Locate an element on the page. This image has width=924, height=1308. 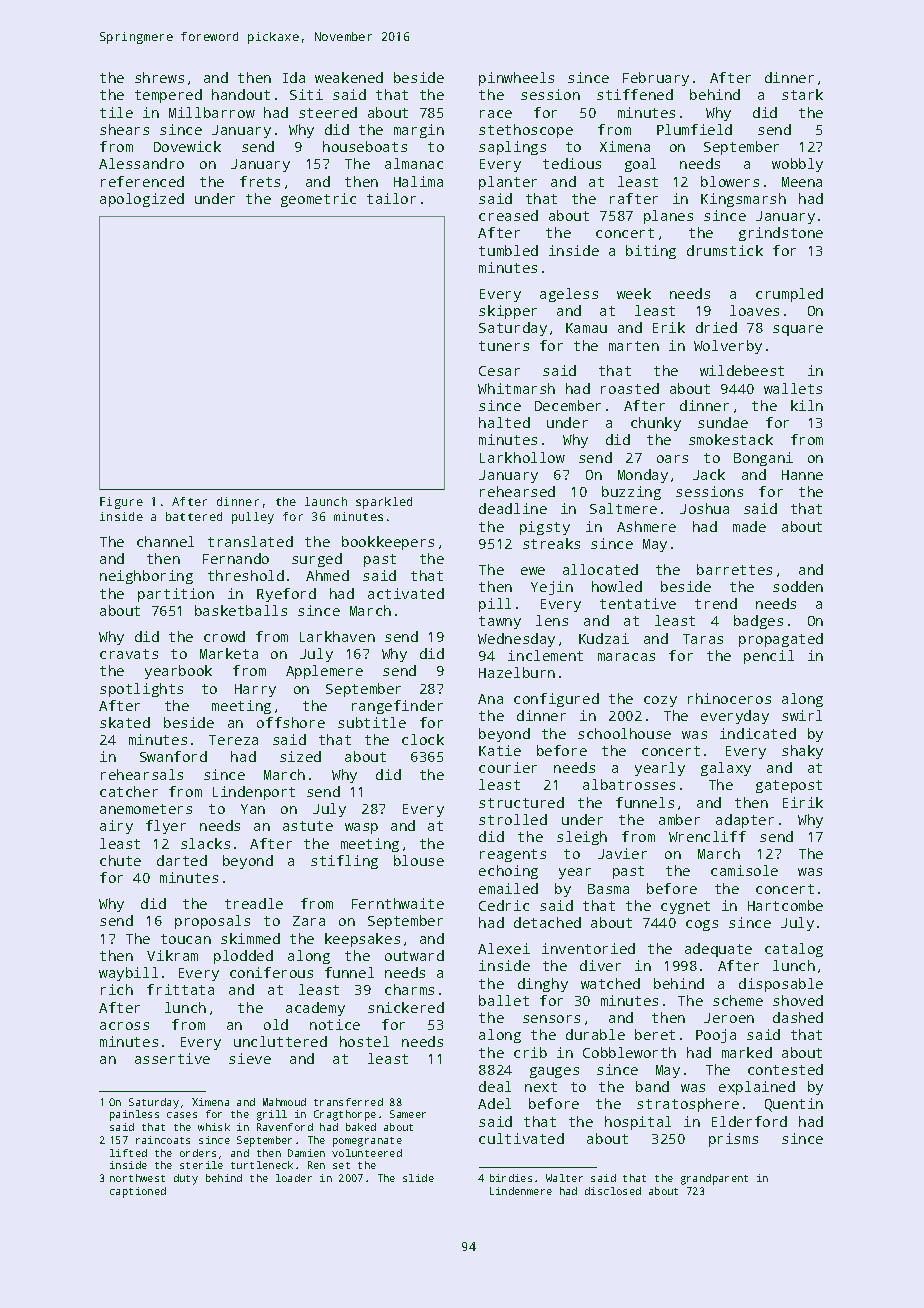
pinwheels is located at coordinates (516, 79).
